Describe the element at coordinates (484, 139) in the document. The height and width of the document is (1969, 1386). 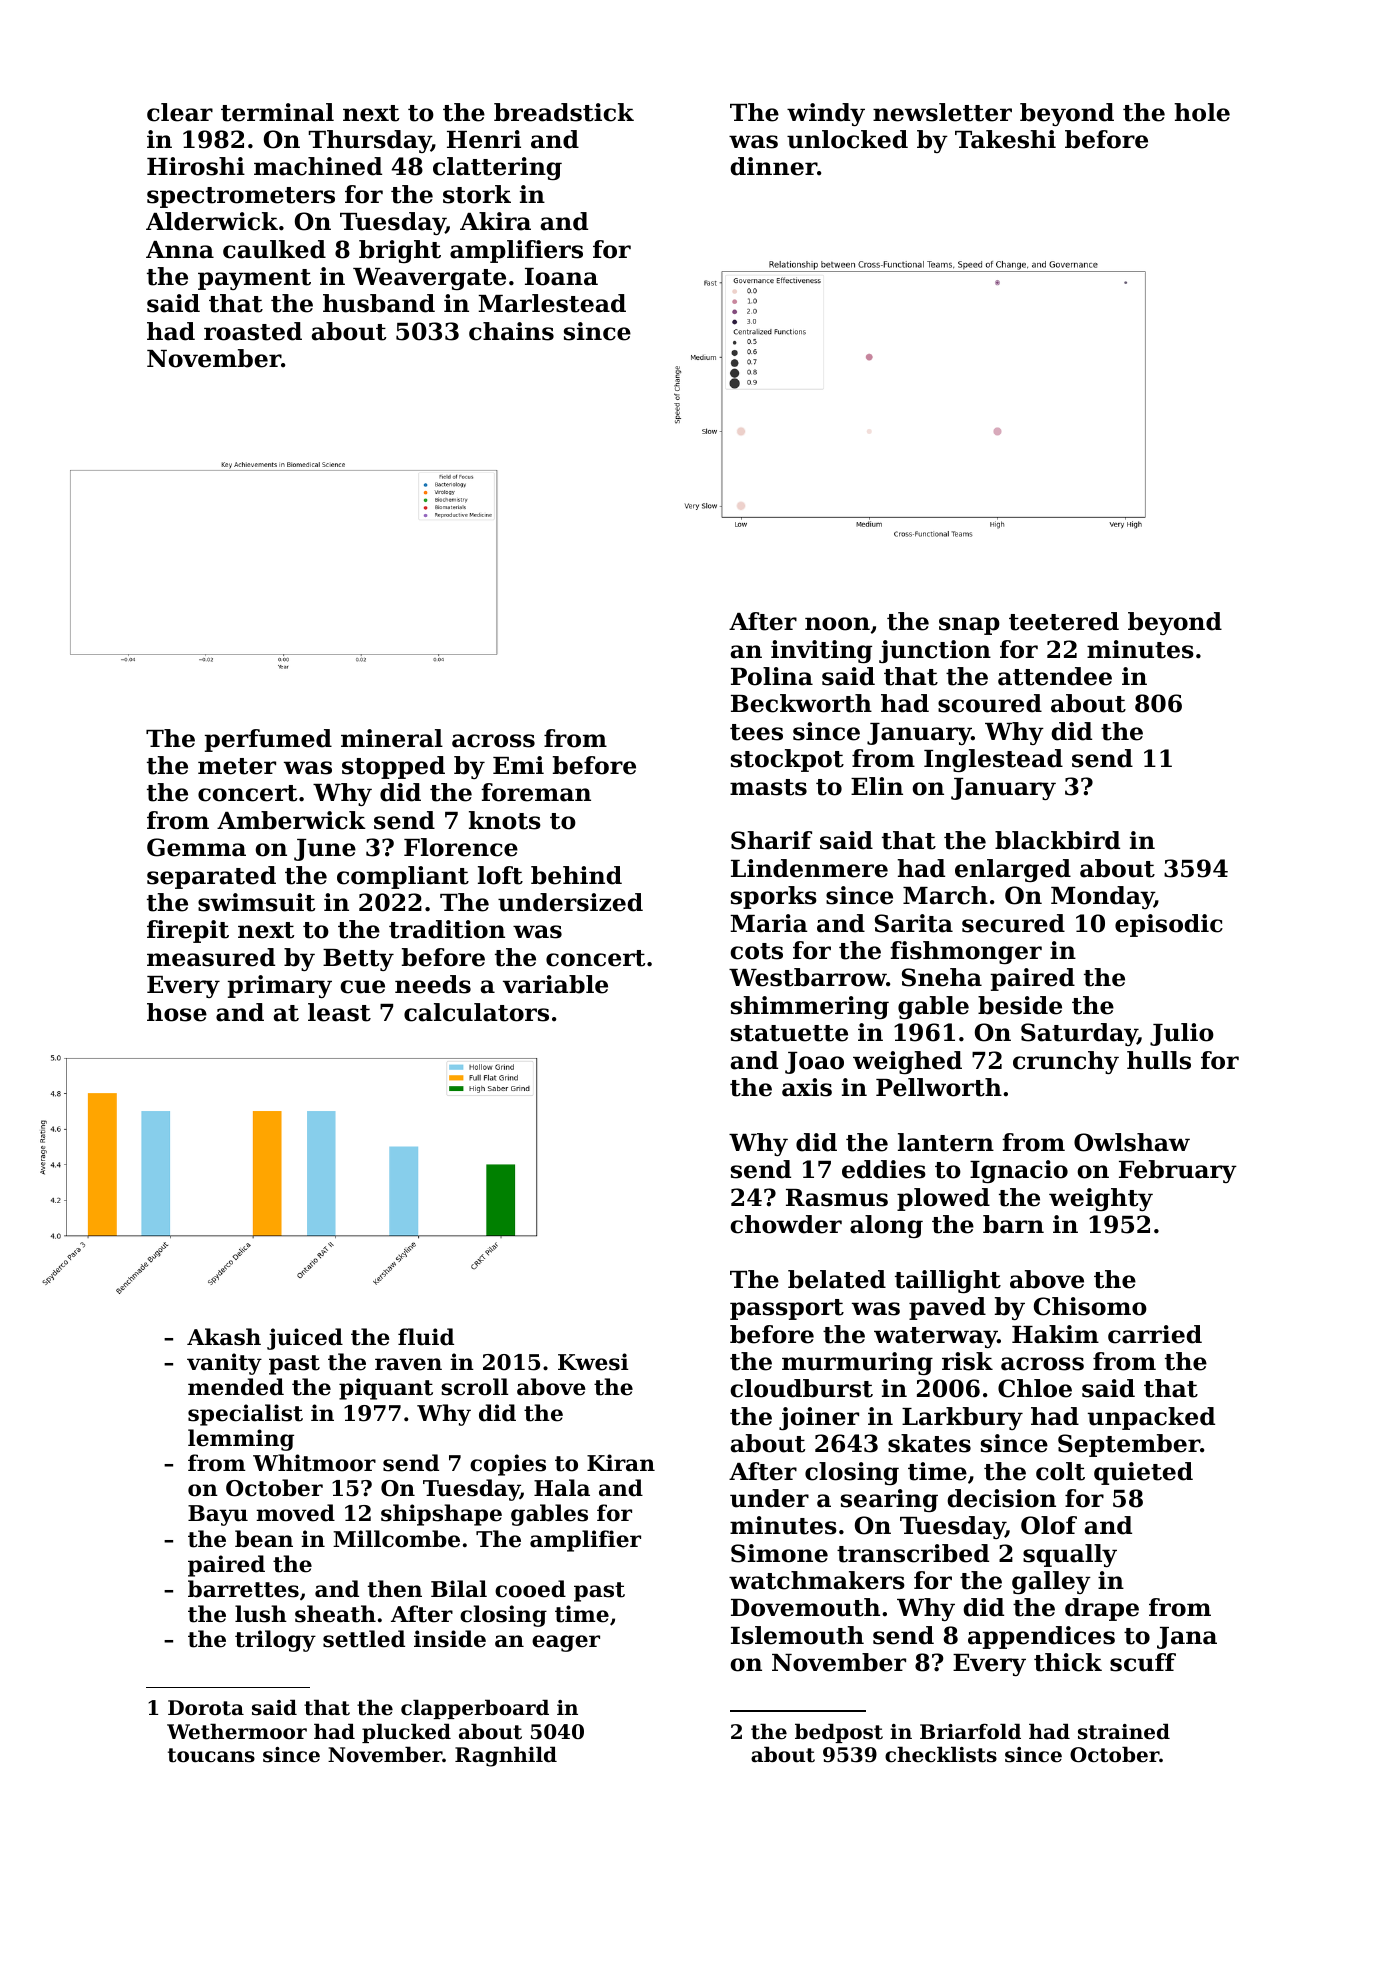
I see `Henri` at that location.
